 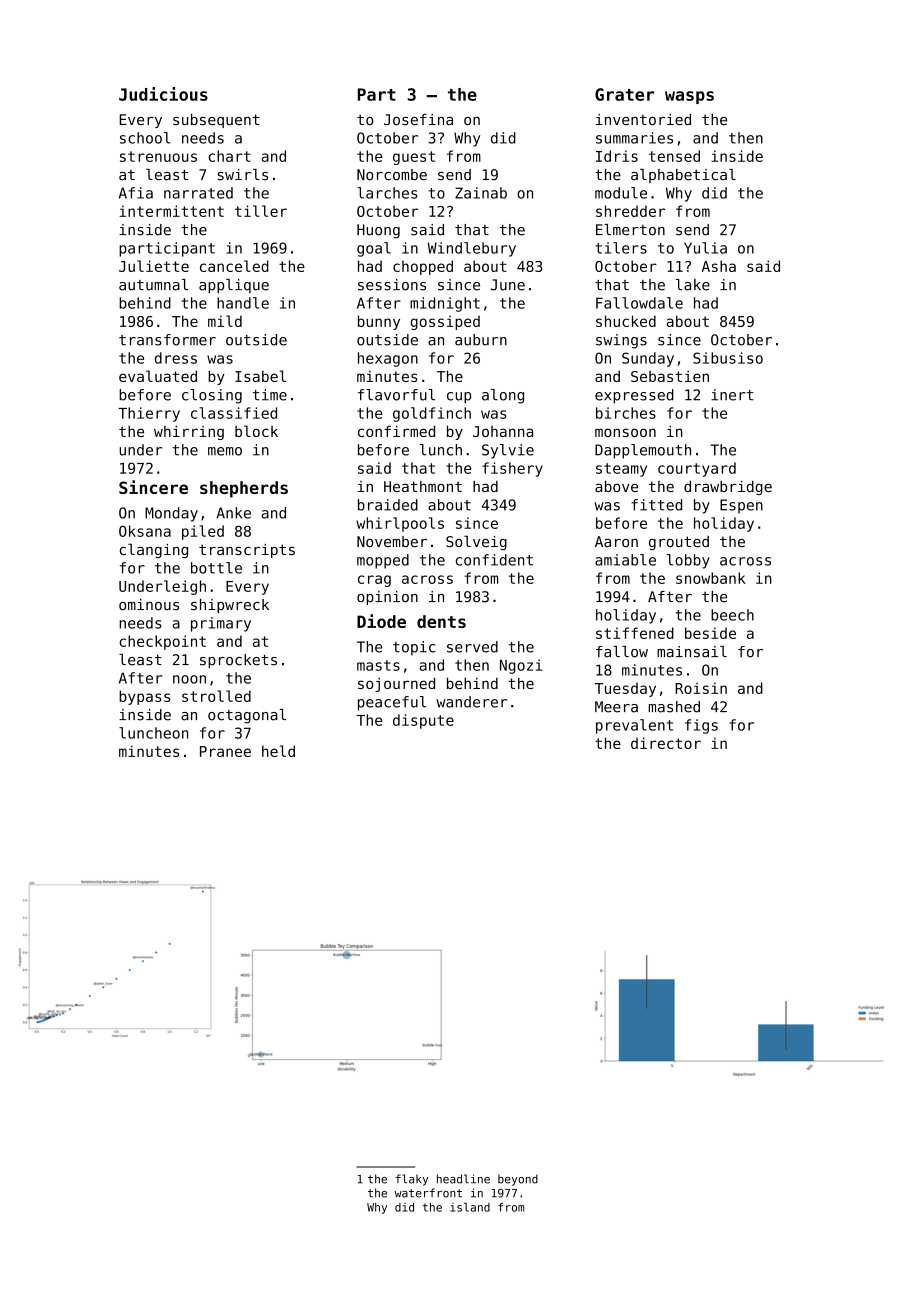 What do you see at coordinates (400, 524) in the screenshot?
I see `whirlpools` at bounding box center [400, 524].
